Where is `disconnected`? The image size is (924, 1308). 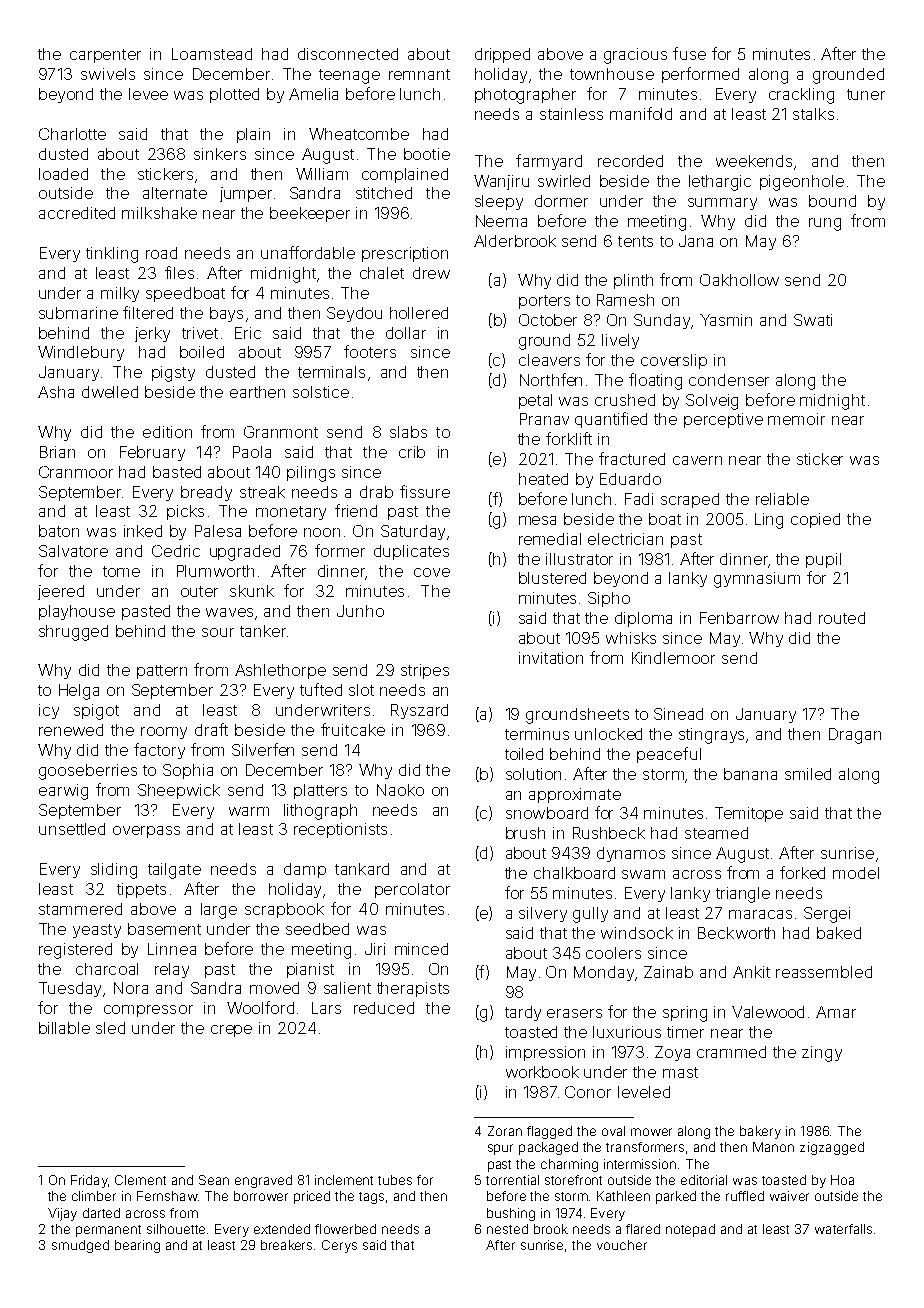
disconnected is located at coordinates (348, 54).
